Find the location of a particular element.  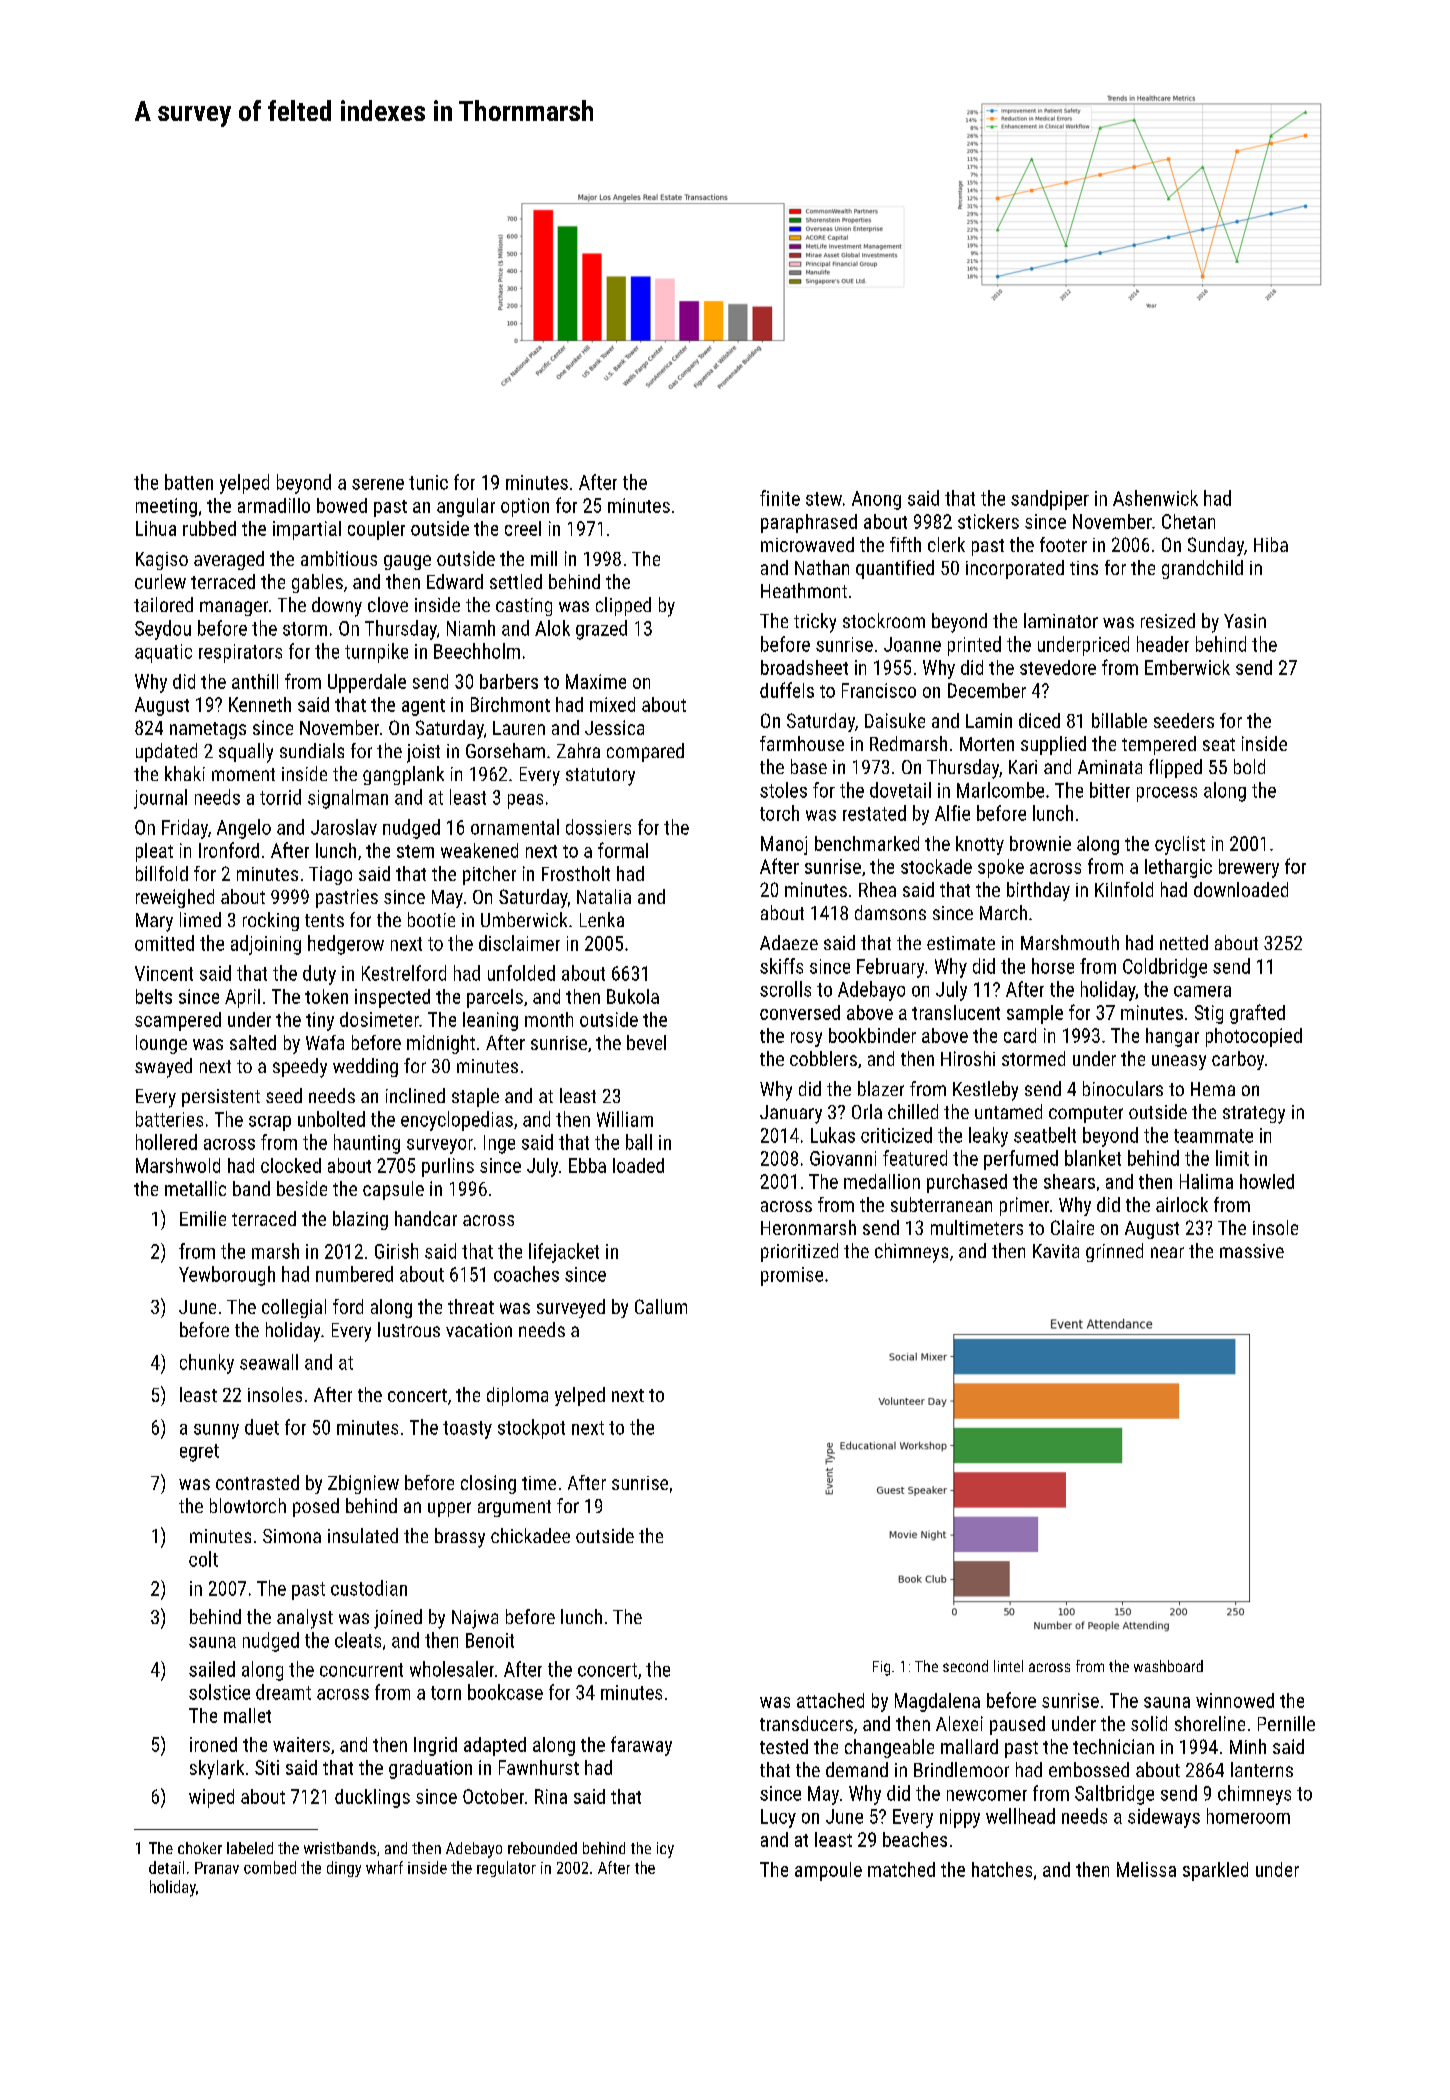

chickadee is located at coordinates (530, 1535).
